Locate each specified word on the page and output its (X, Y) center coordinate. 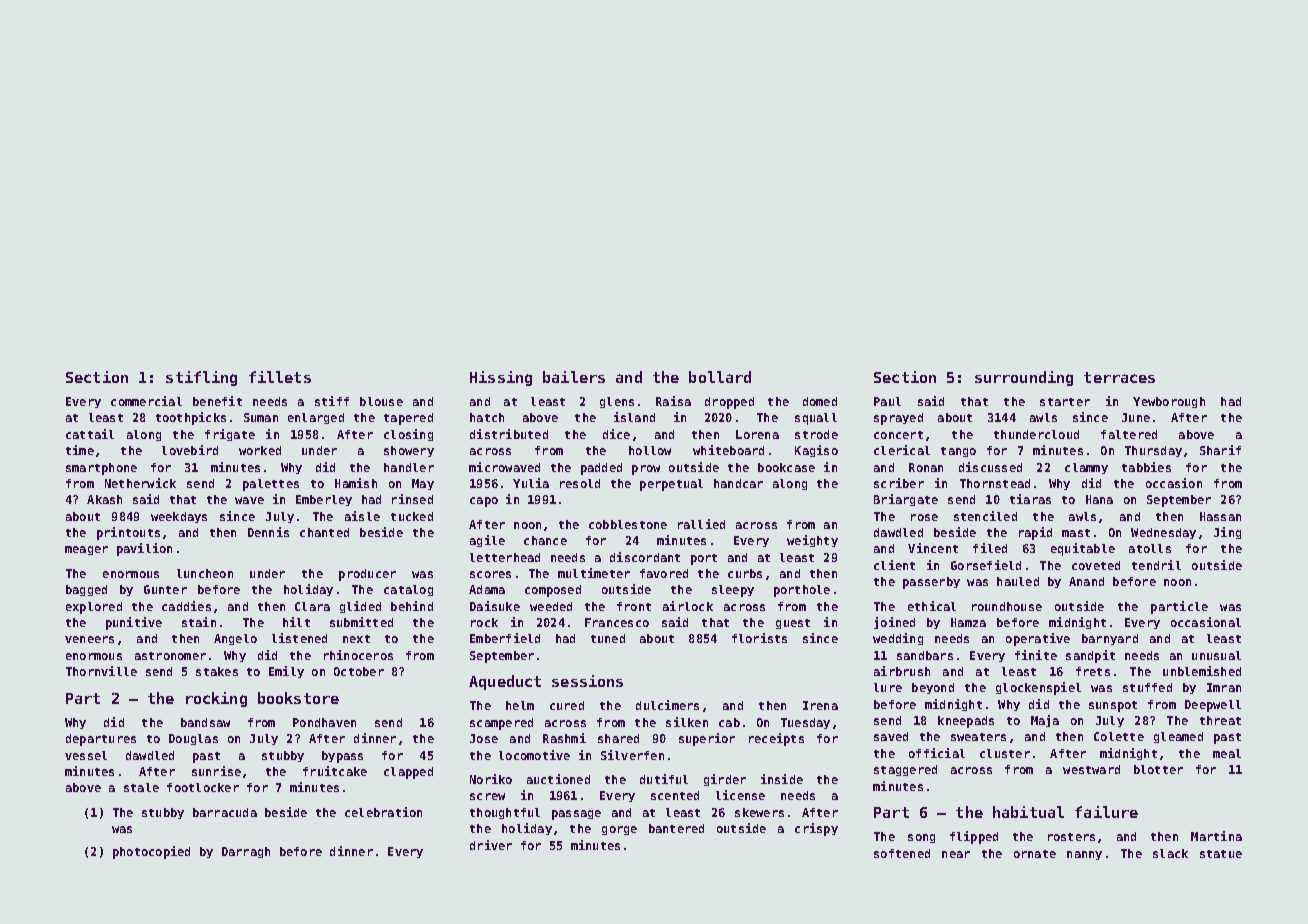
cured (567, 705)
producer (367, 575)
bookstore (298, 698)
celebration (383, 812)
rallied (701, 524)
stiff (332, 401)
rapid (1035, 533)
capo (484, 502)
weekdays (179, 517)
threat (1220, 720)
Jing (1227, 533)
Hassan (1220, 516)
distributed (509, 434)
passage (576, 815)
